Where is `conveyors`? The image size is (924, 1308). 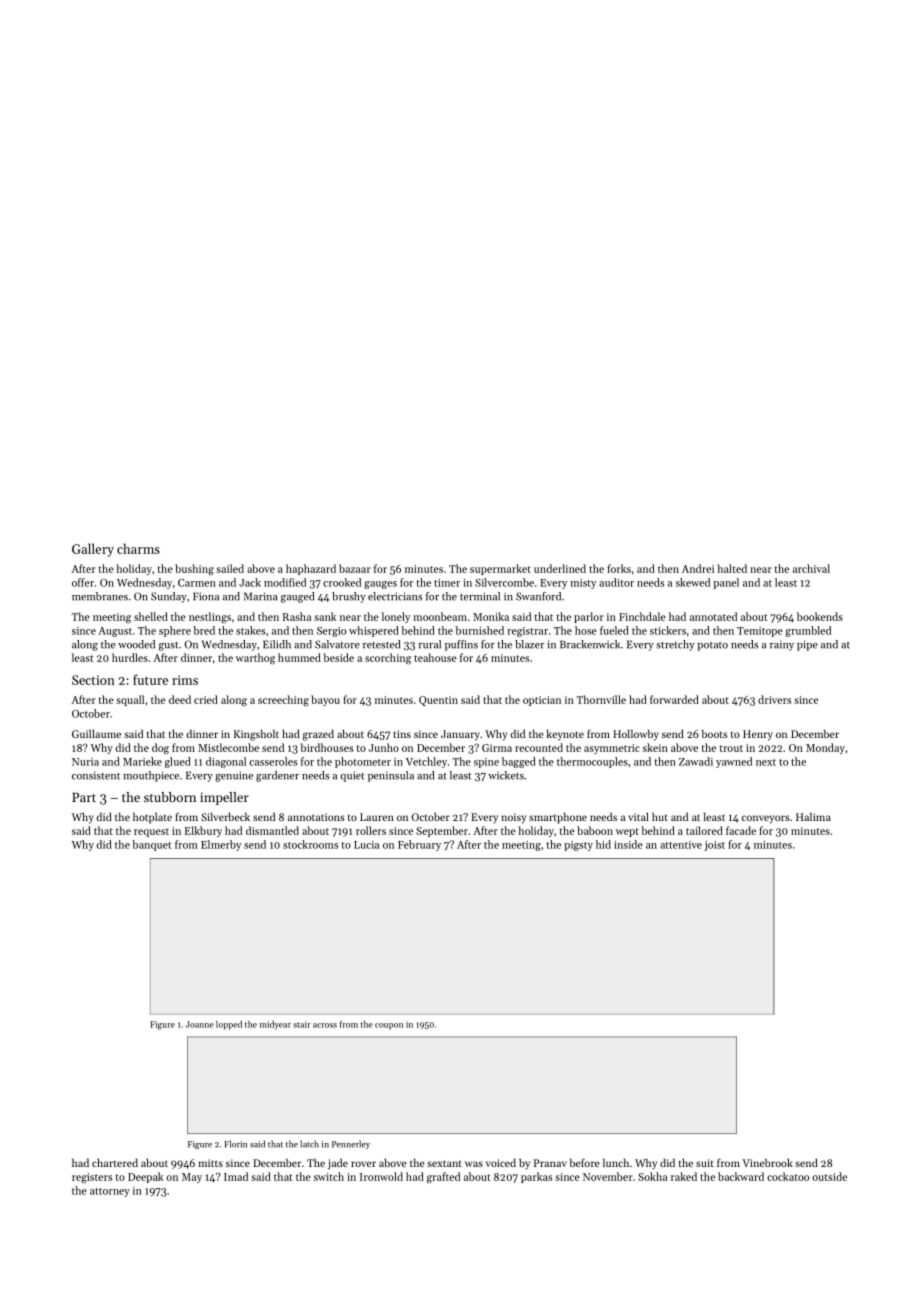 conveyors is located at coordinates (765, 819).
